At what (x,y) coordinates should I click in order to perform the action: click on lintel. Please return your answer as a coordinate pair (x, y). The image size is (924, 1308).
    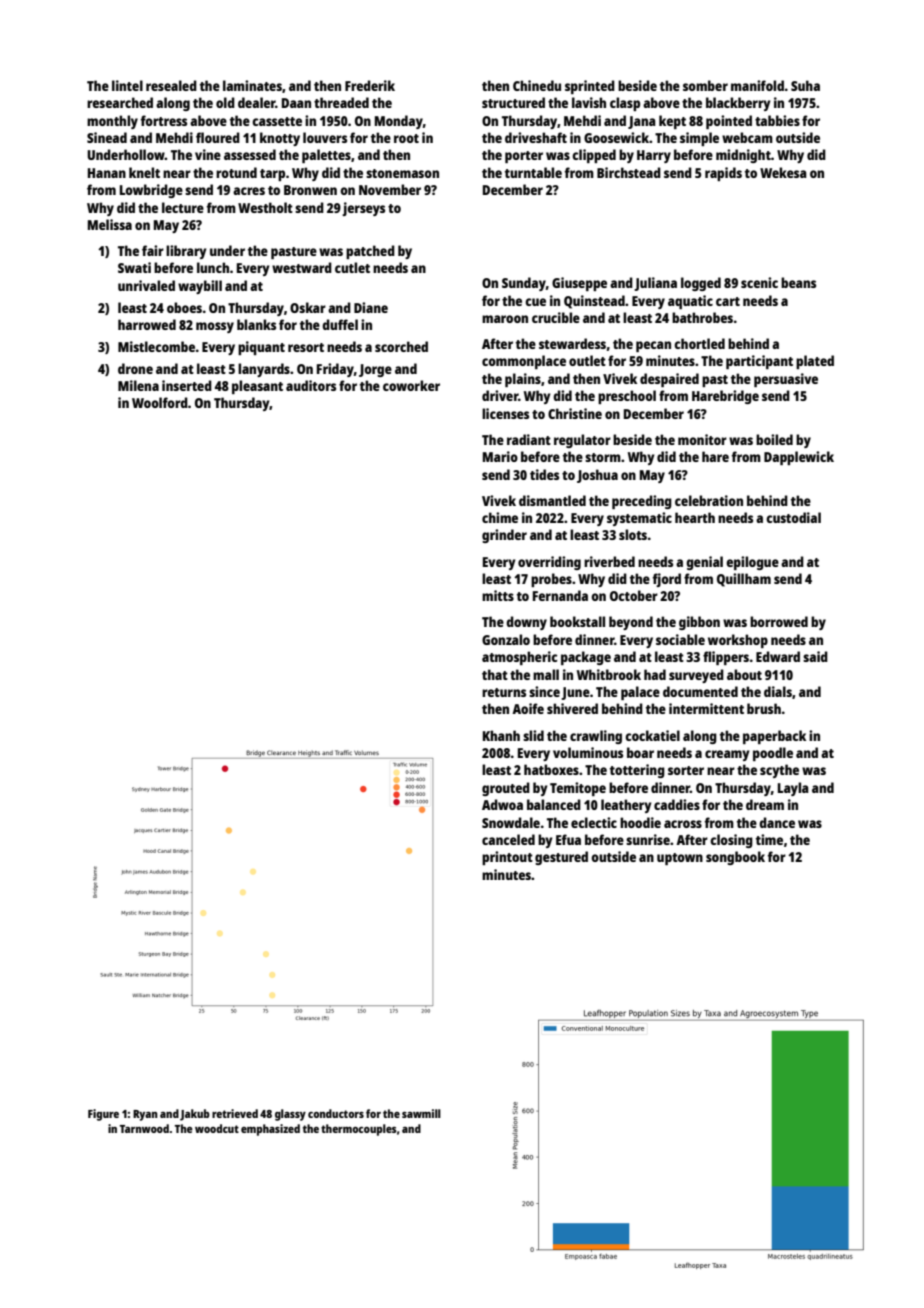
    Looking at the image, I should click on (127, 85).
